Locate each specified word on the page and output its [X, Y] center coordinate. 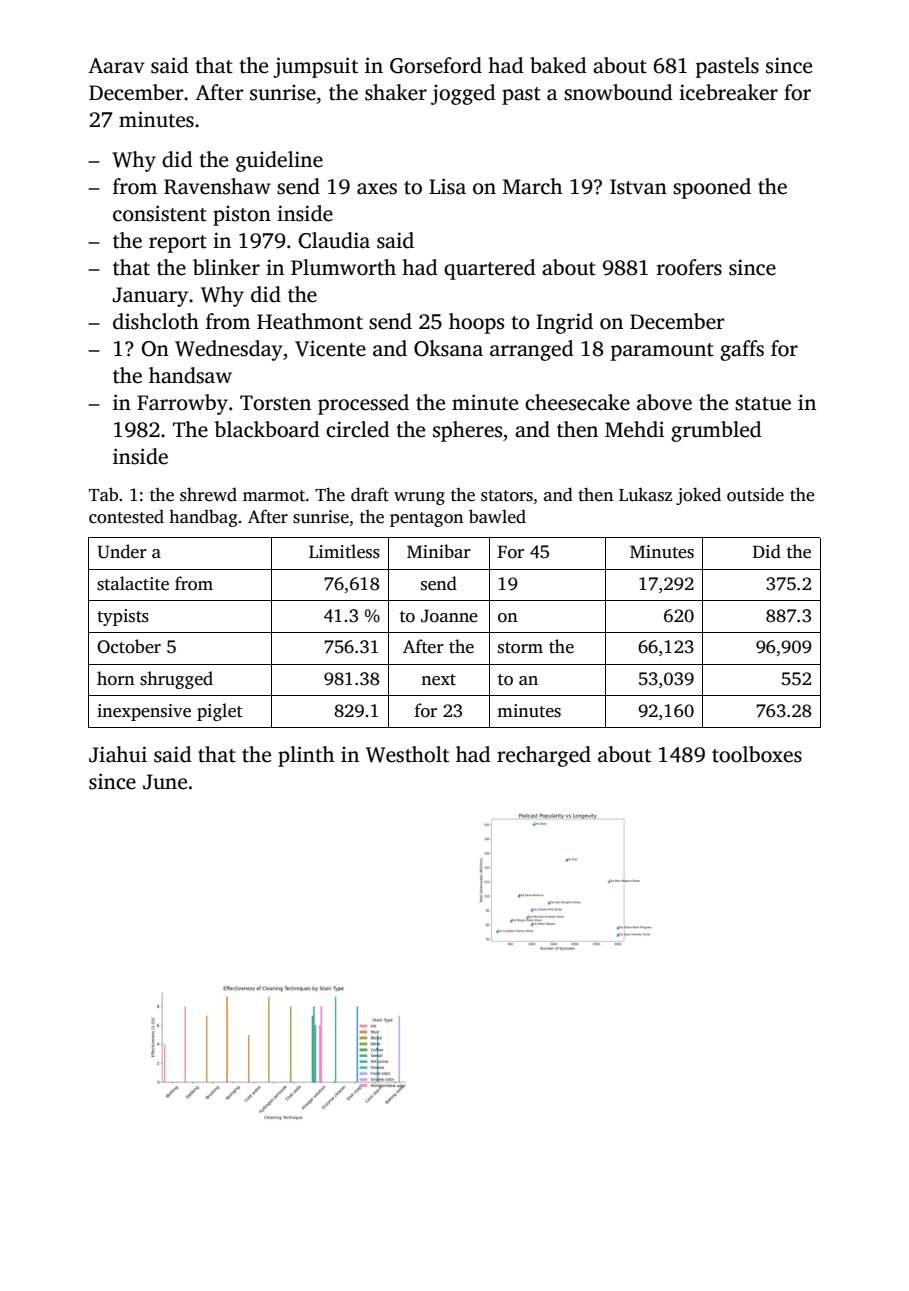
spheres [467, 431]
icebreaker [728, 92]
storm [520, 648]
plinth [306, 756]
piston [242, 215]
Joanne [449, 616]
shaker [396, 92]
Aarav [116, 66]
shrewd [208, 494]
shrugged [176, 680]
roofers [689, 267]
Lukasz [645, 495]
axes [377, 189]
